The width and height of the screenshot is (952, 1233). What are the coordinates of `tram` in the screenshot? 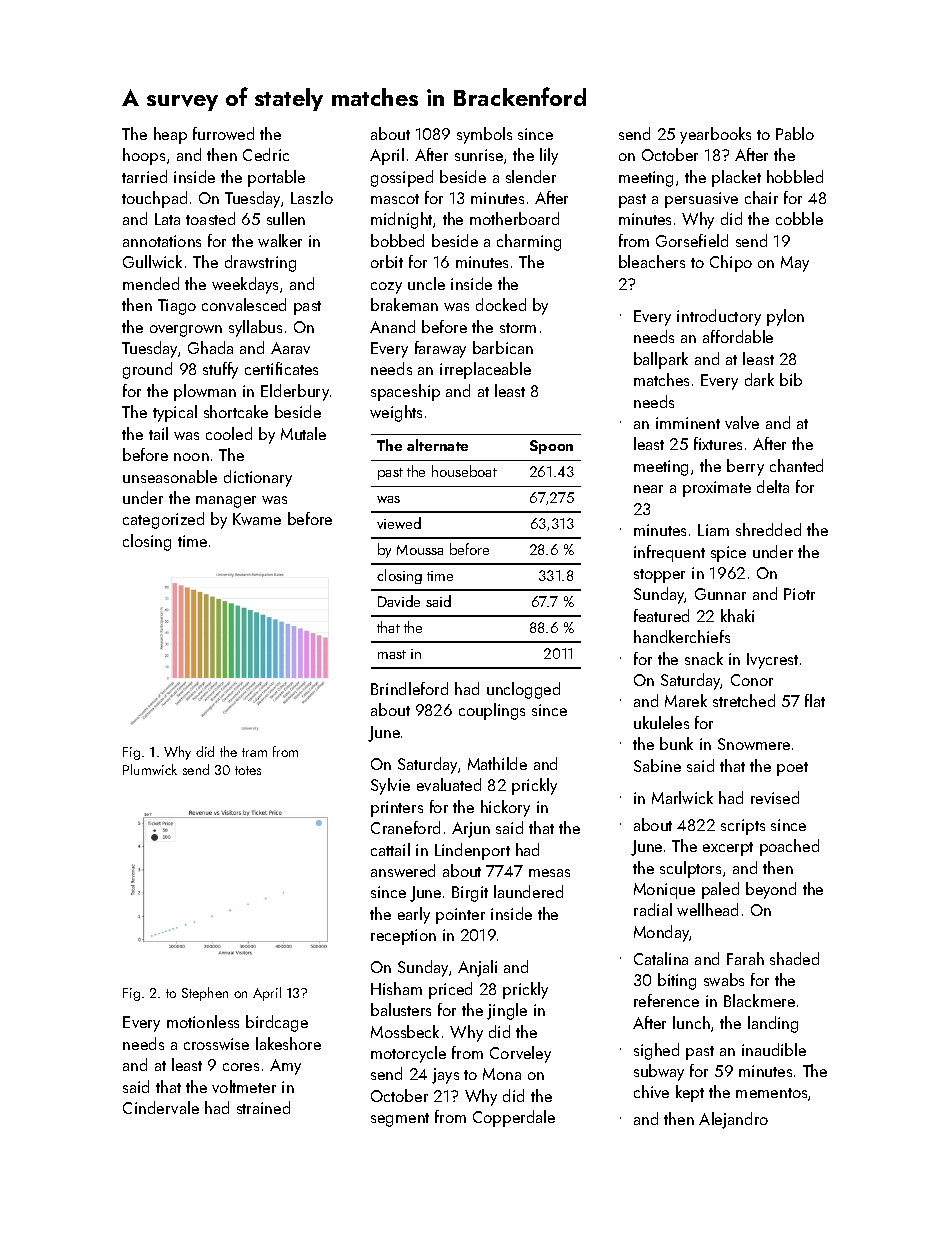 It's located at (254, 752).
